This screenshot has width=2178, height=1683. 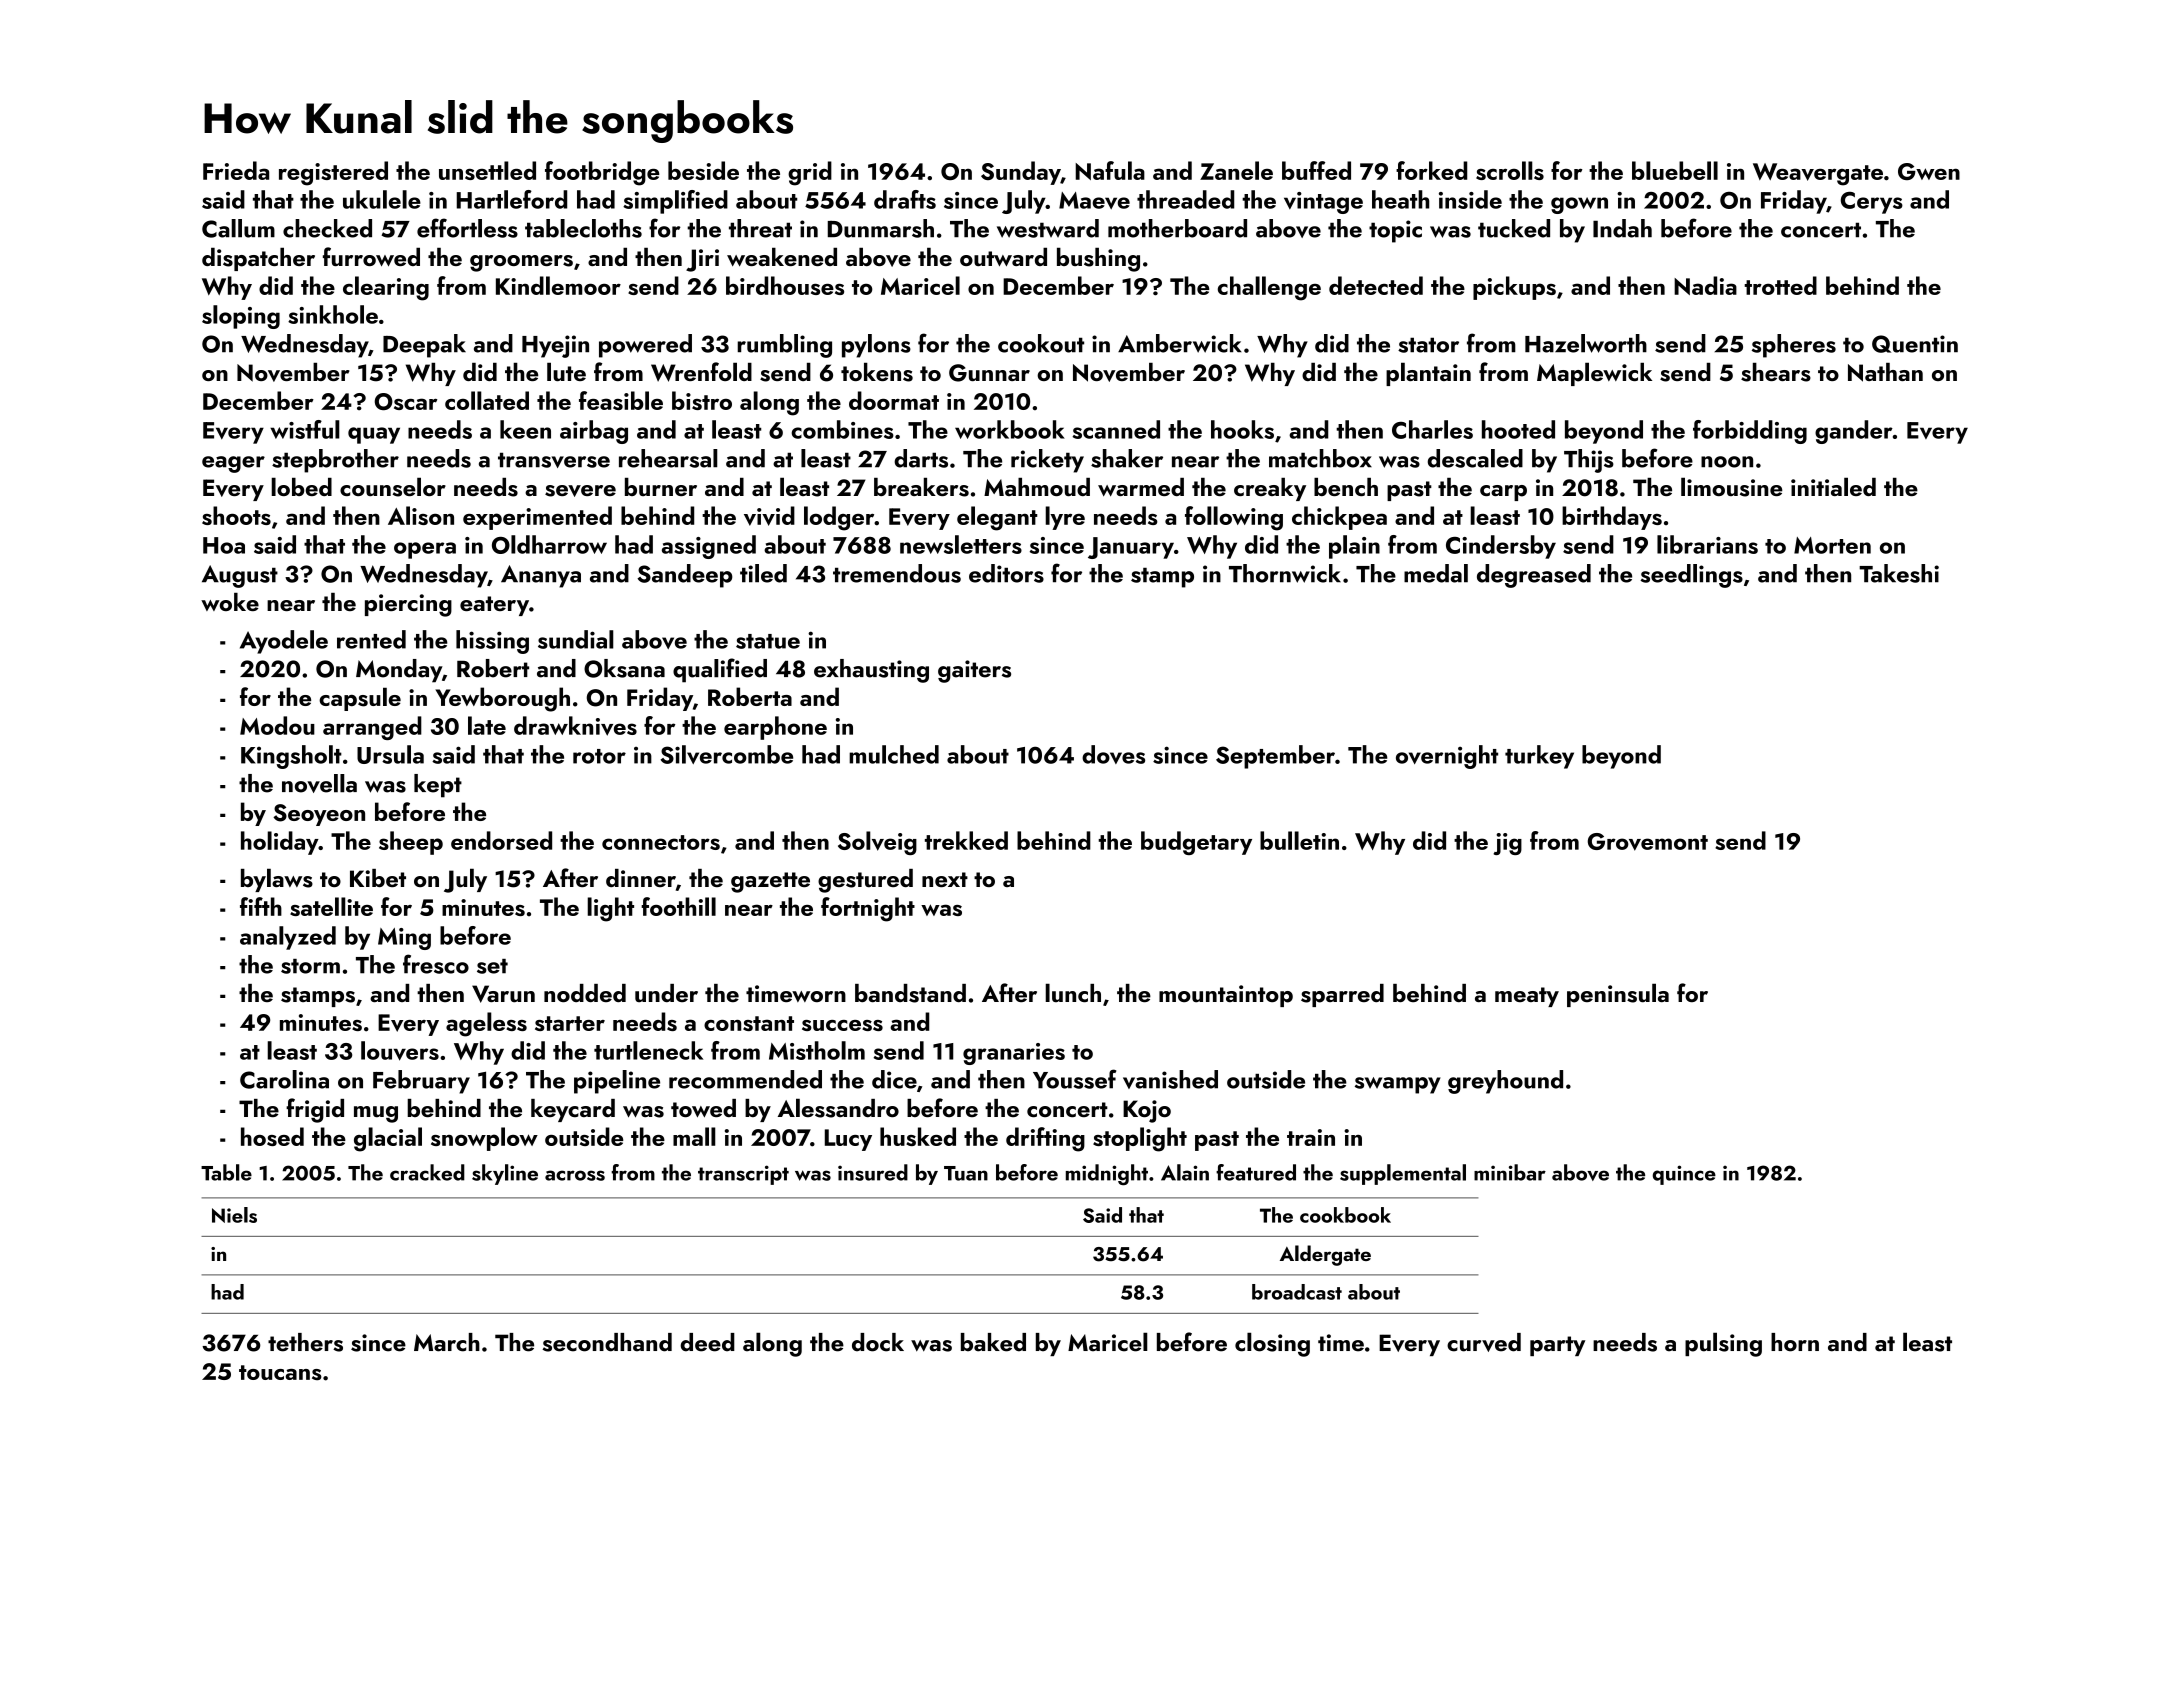 What do you see at coordinates (284, 642) in the screenshot?
I see `Ayodele` at bounding box center [284, 642].
